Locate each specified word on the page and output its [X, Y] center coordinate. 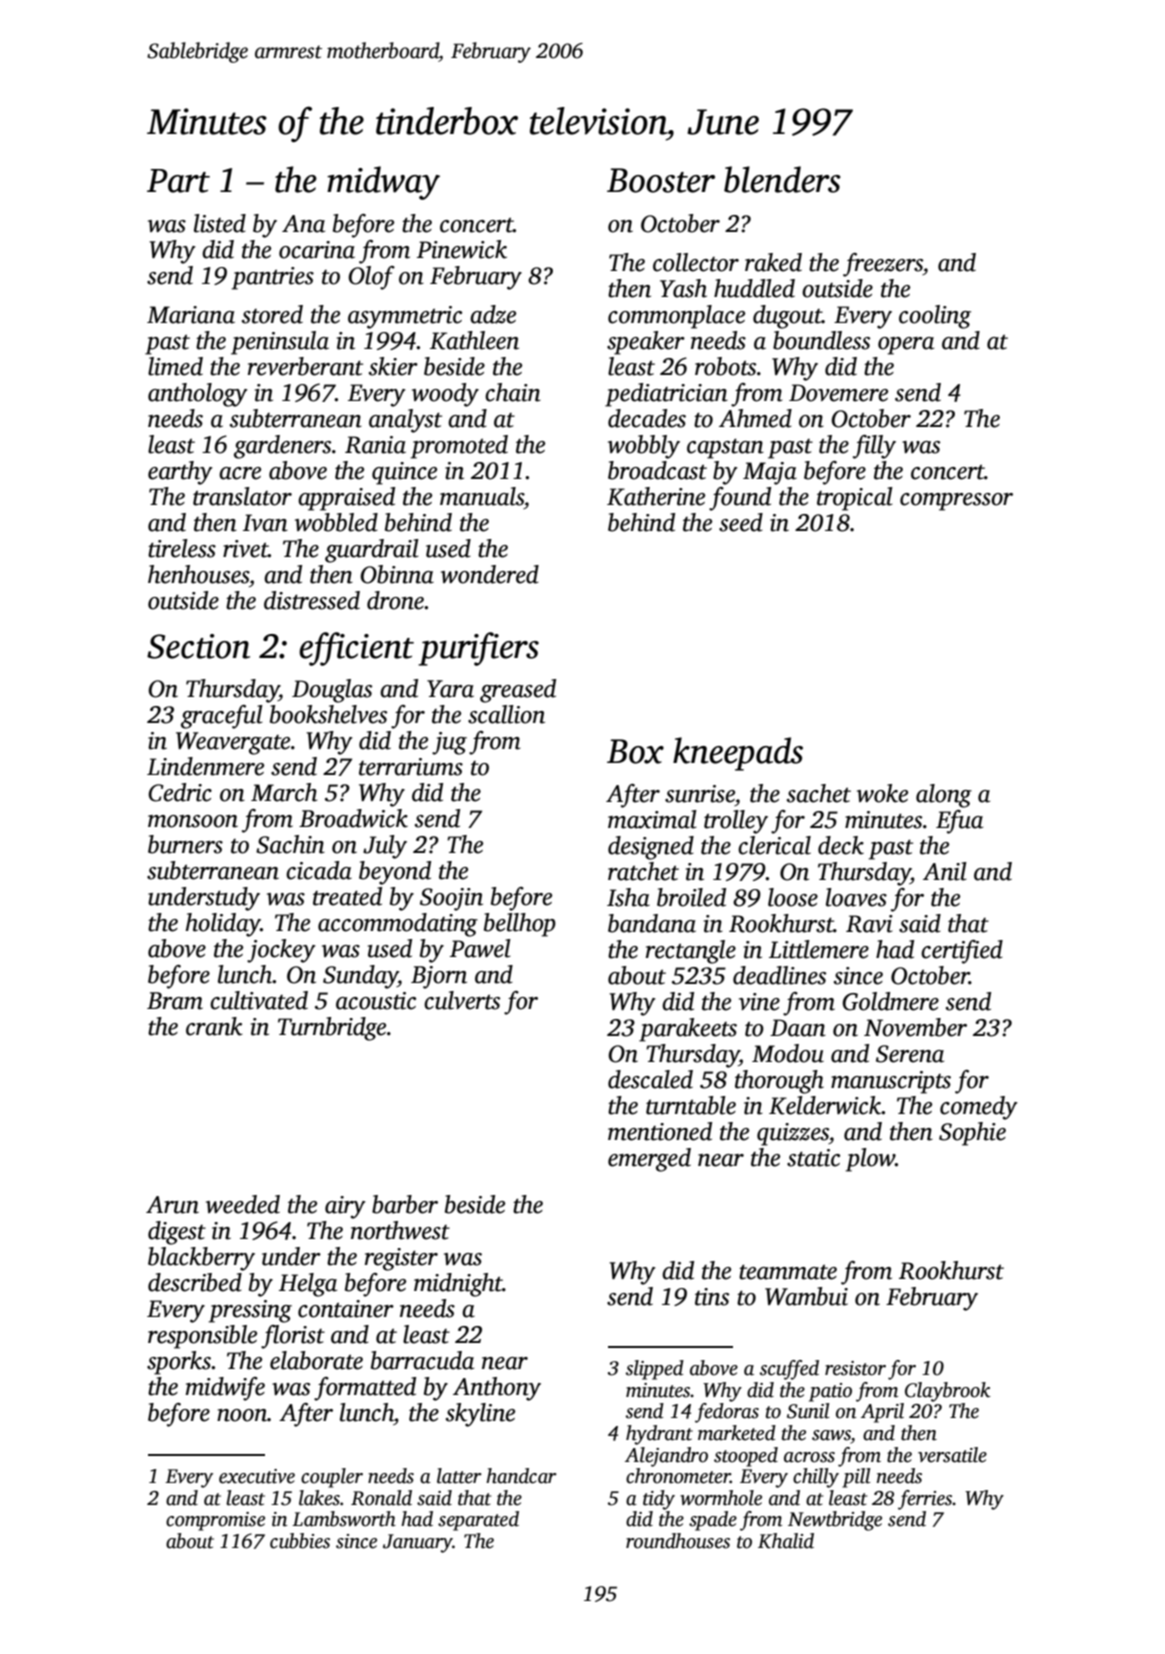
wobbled [336, 522]
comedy [979, 1108]
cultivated [259, 1000]
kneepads [738, 754]
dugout [787, 317]
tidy [659, 1500]
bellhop [520, 925]
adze [493, 314]
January [418, 1543]
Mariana [191, 315]
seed [741, 522]
